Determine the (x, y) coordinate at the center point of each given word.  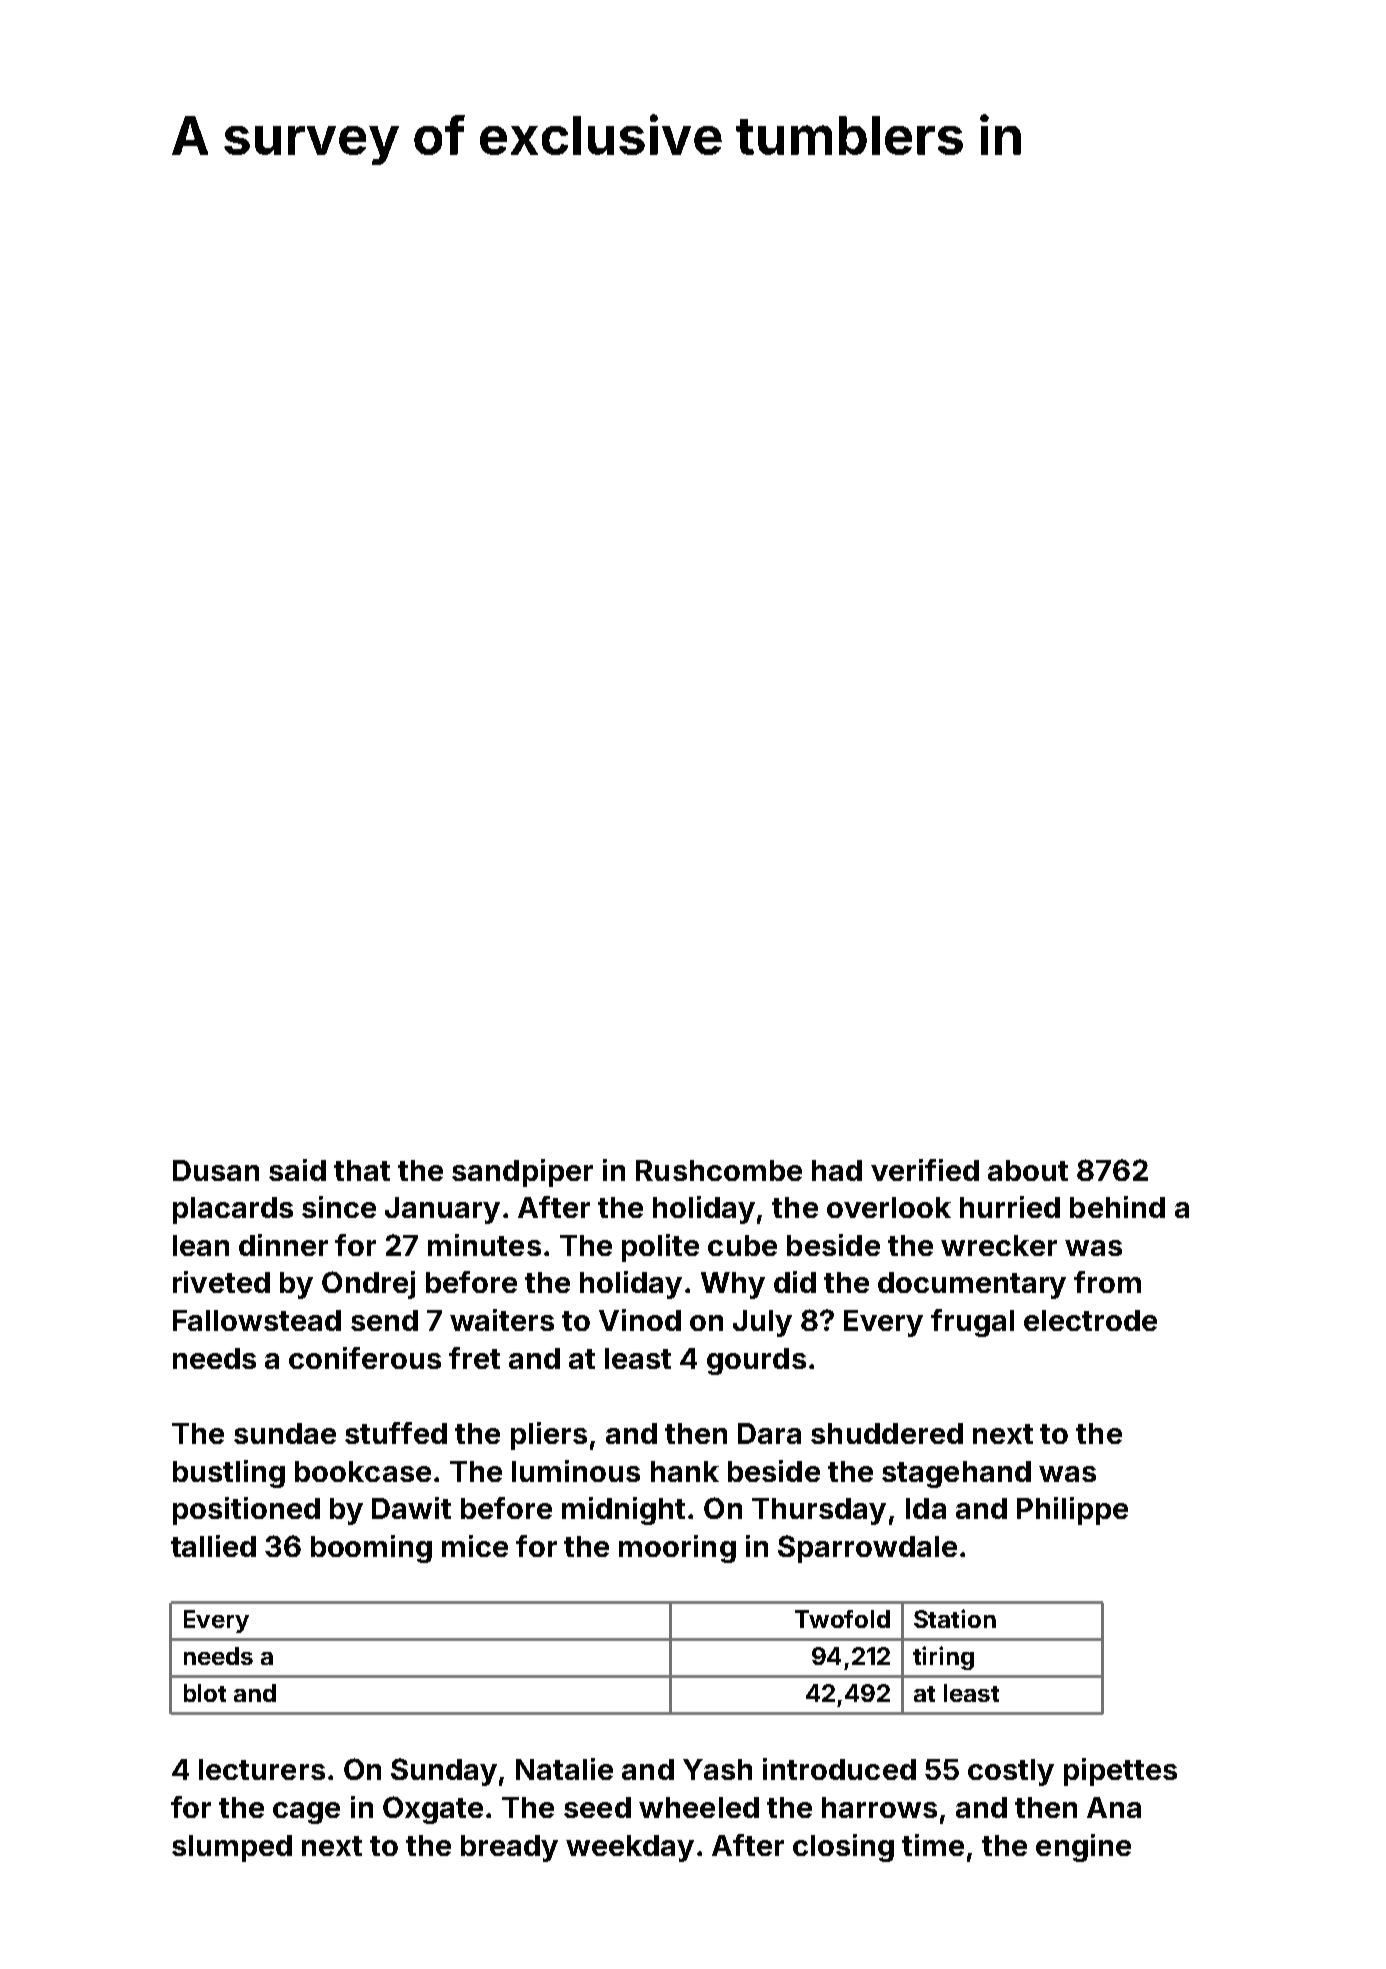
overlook (889, 1207)
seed (597, 1807)
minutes (484, 1245)
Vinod (640, 1320)
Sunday (444, 1772)
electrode (1090, 1320)
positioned (246, 1511)
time (933, 1845)
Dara (769, 1433)
